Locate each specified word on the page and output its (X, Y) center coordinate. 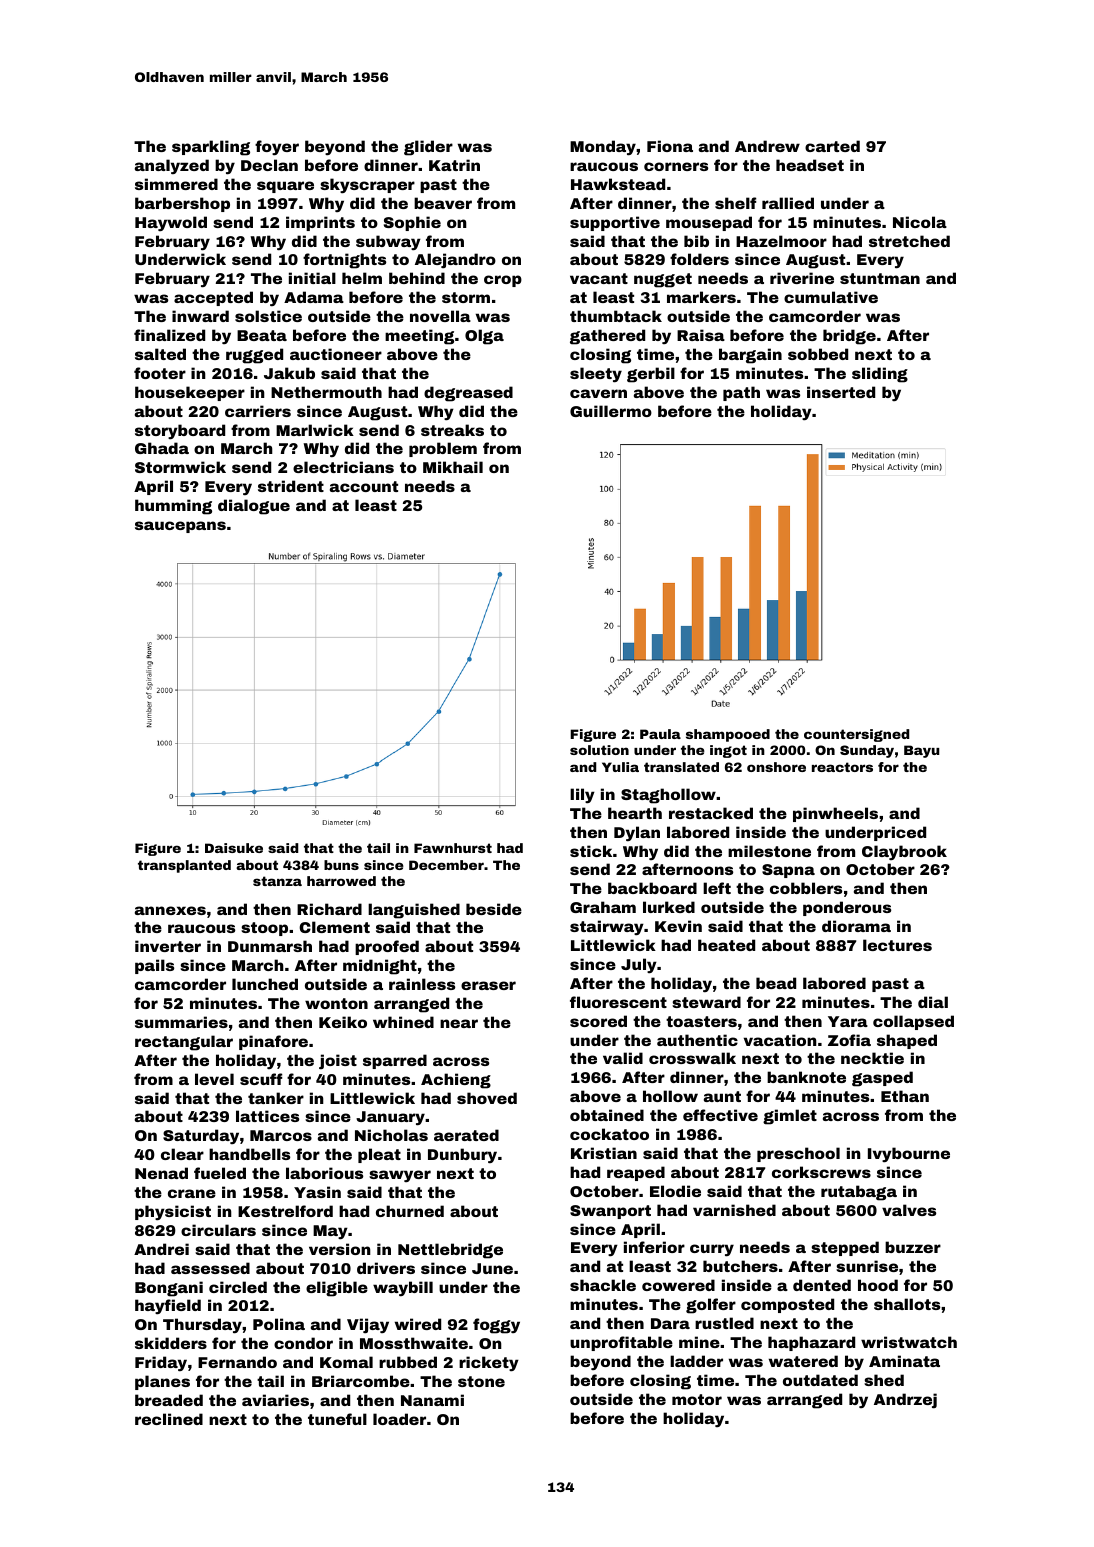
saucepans (180, 527)
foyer (277, 148)
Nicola (920, 222)
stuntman (880, 278)
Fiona (670, 146)
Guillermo (611, 411)
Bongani (169, 1289)
